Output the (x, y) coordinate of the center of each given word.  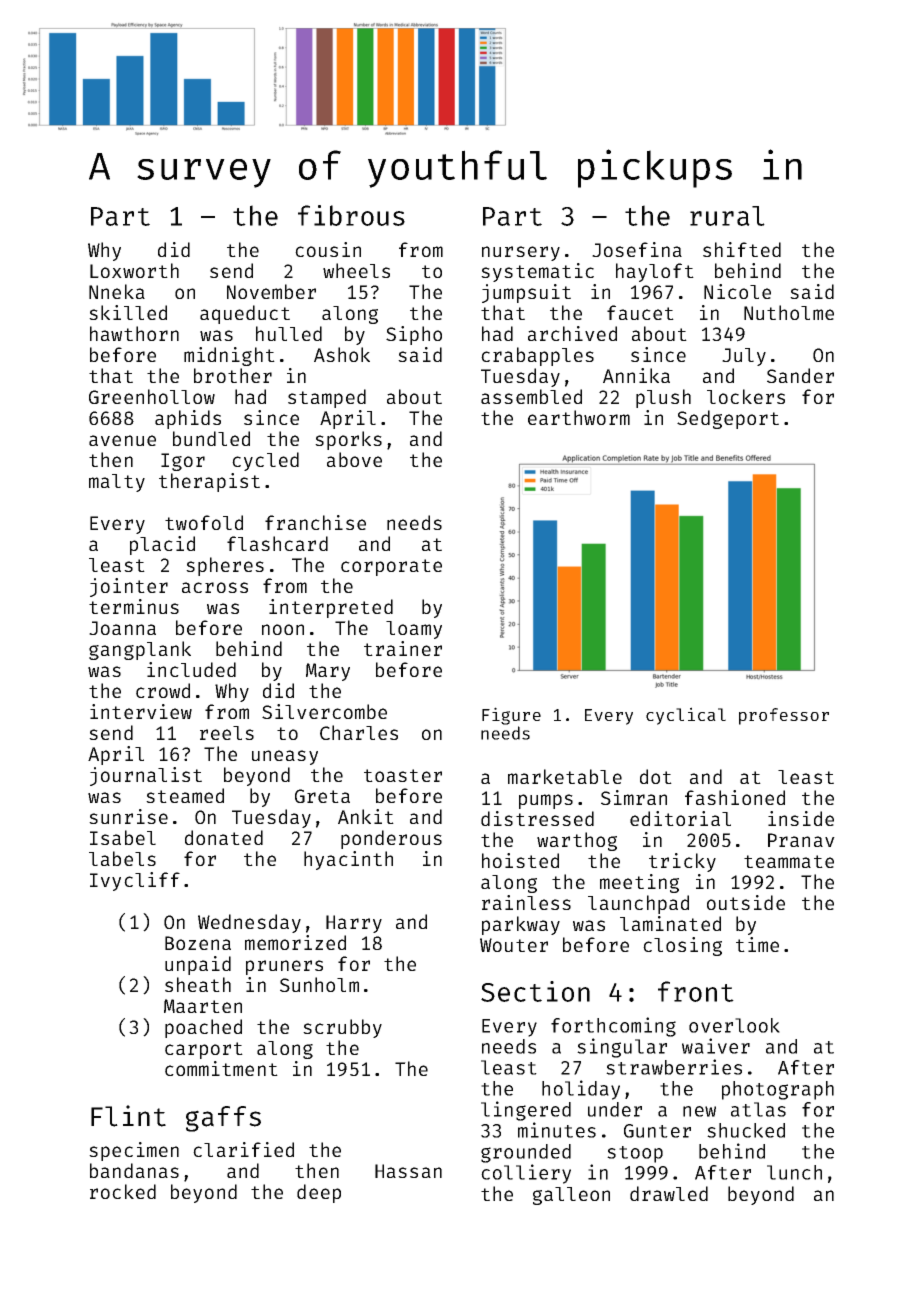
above (354, 459)
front (696, 991)
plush (663, 398)
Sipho (414, 335)
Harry (354, 924)
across (215, 587)
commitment (221, 1068)
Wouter (514, 945)
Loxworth (134, 270)
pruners (284, 967)
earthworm (579, 417)
